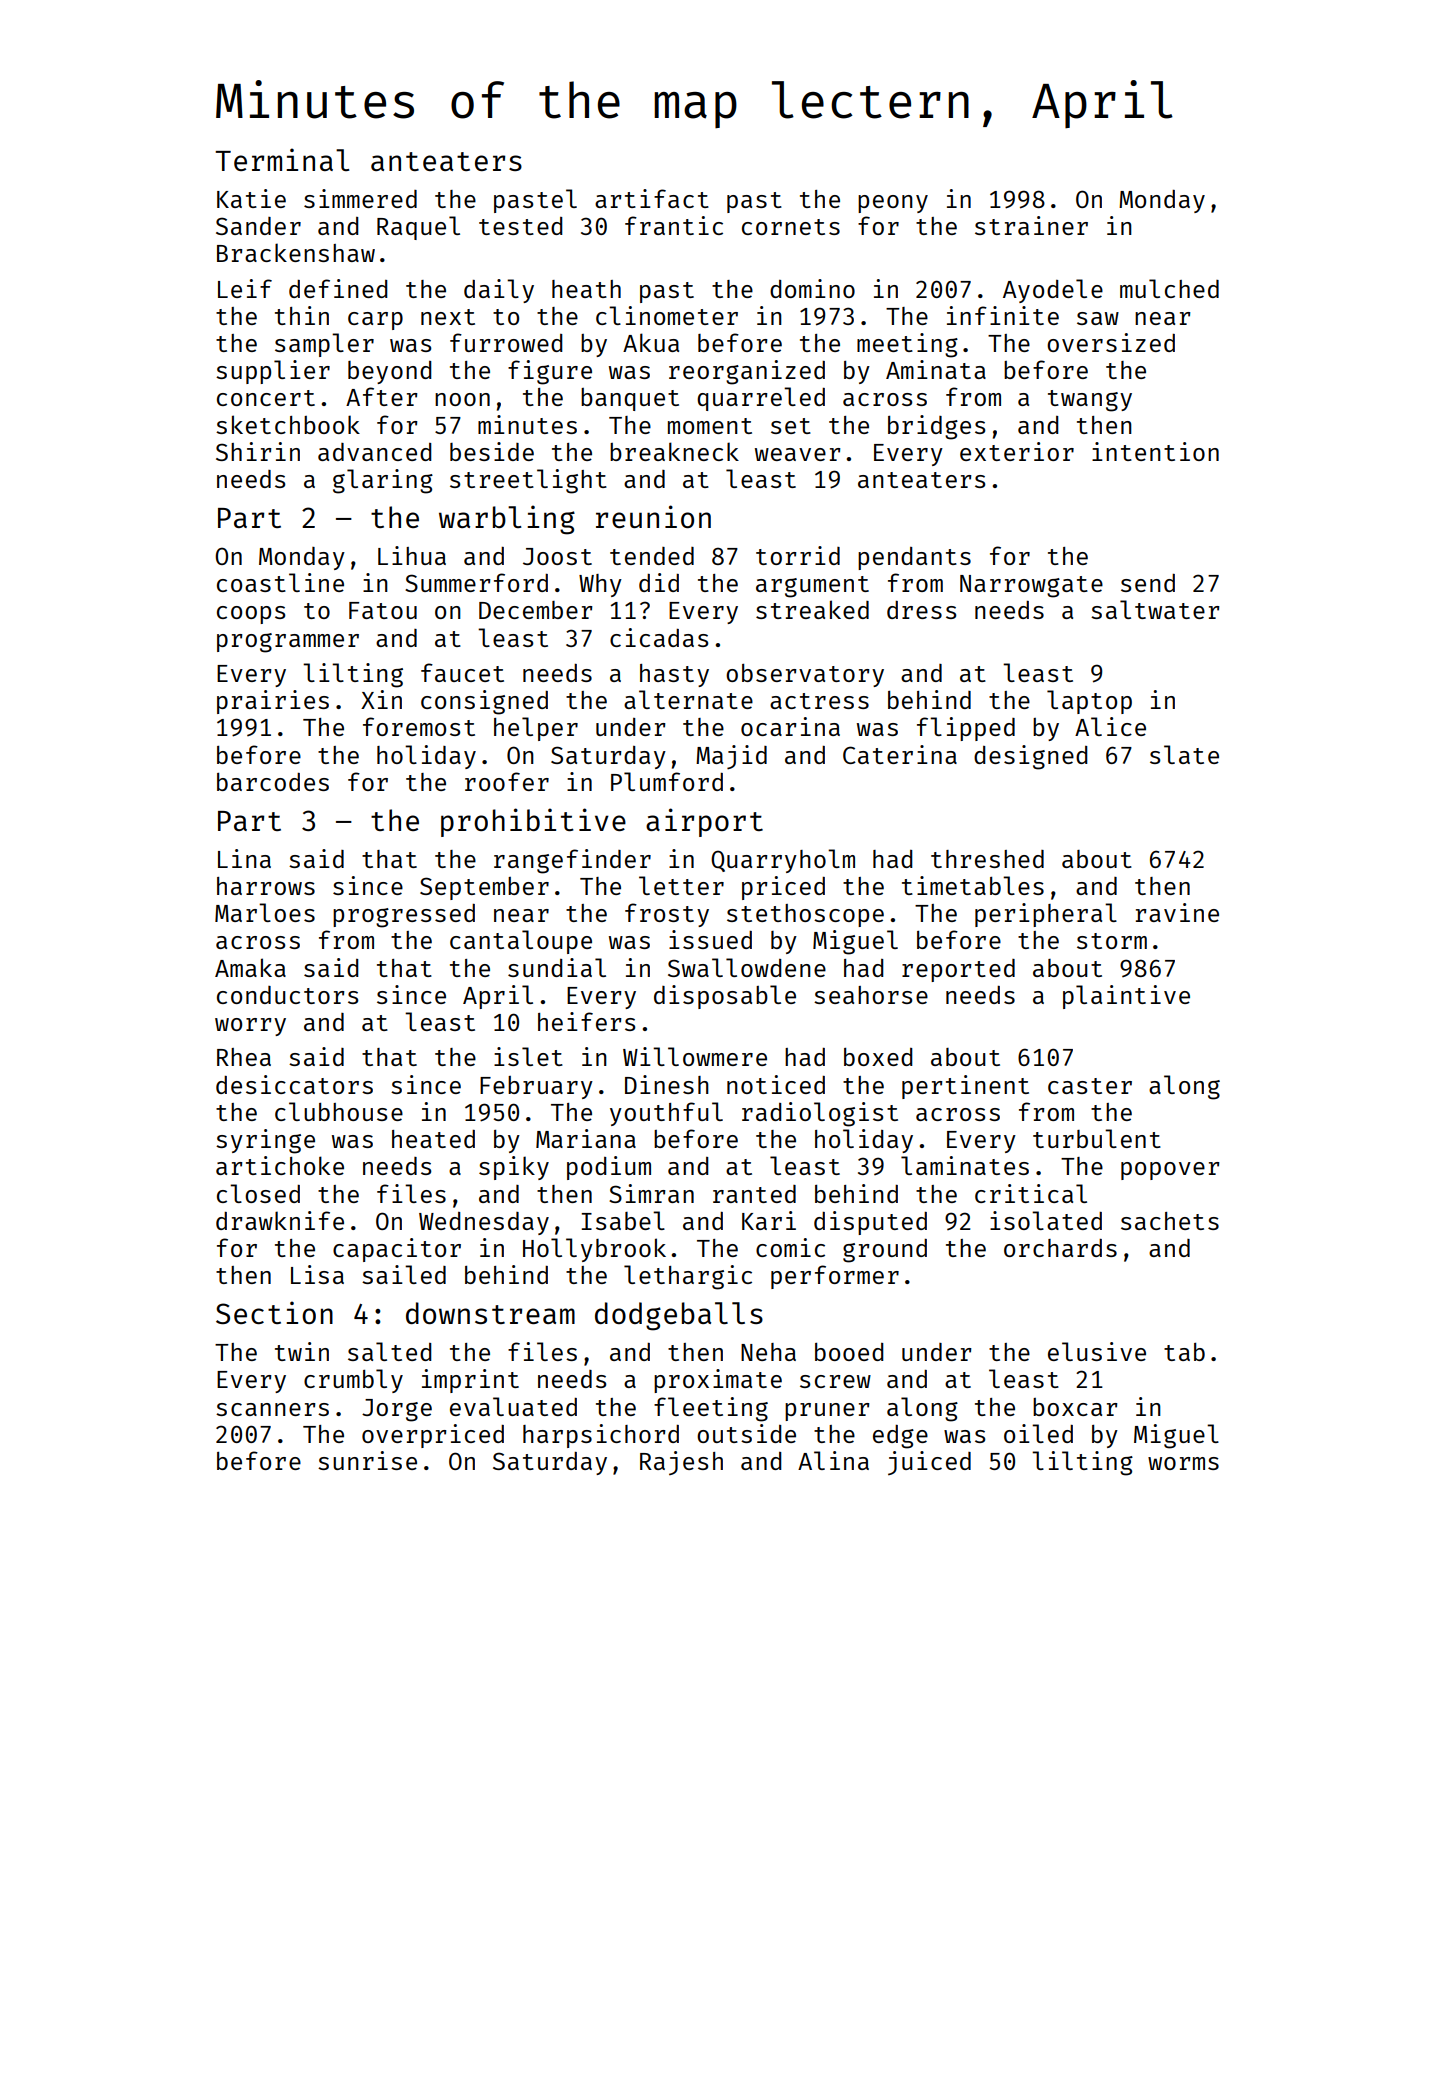 This screenshot has width=1450, height=2100. Describe the element at coordinates (1184, 754) in the screenshot. I see `slate` at that location.
